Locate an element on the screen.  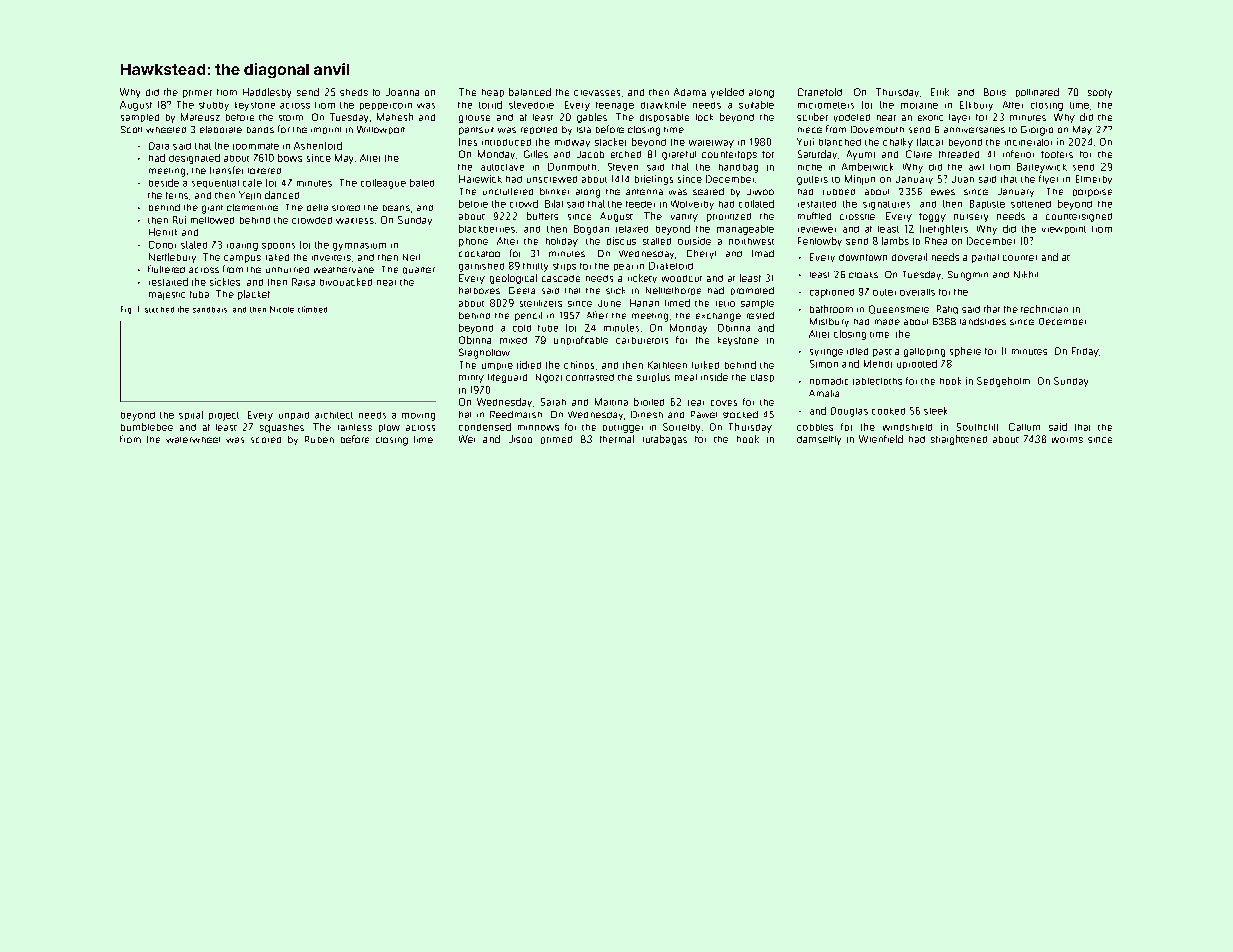
Eirik is located at coordinates (940, 92).
